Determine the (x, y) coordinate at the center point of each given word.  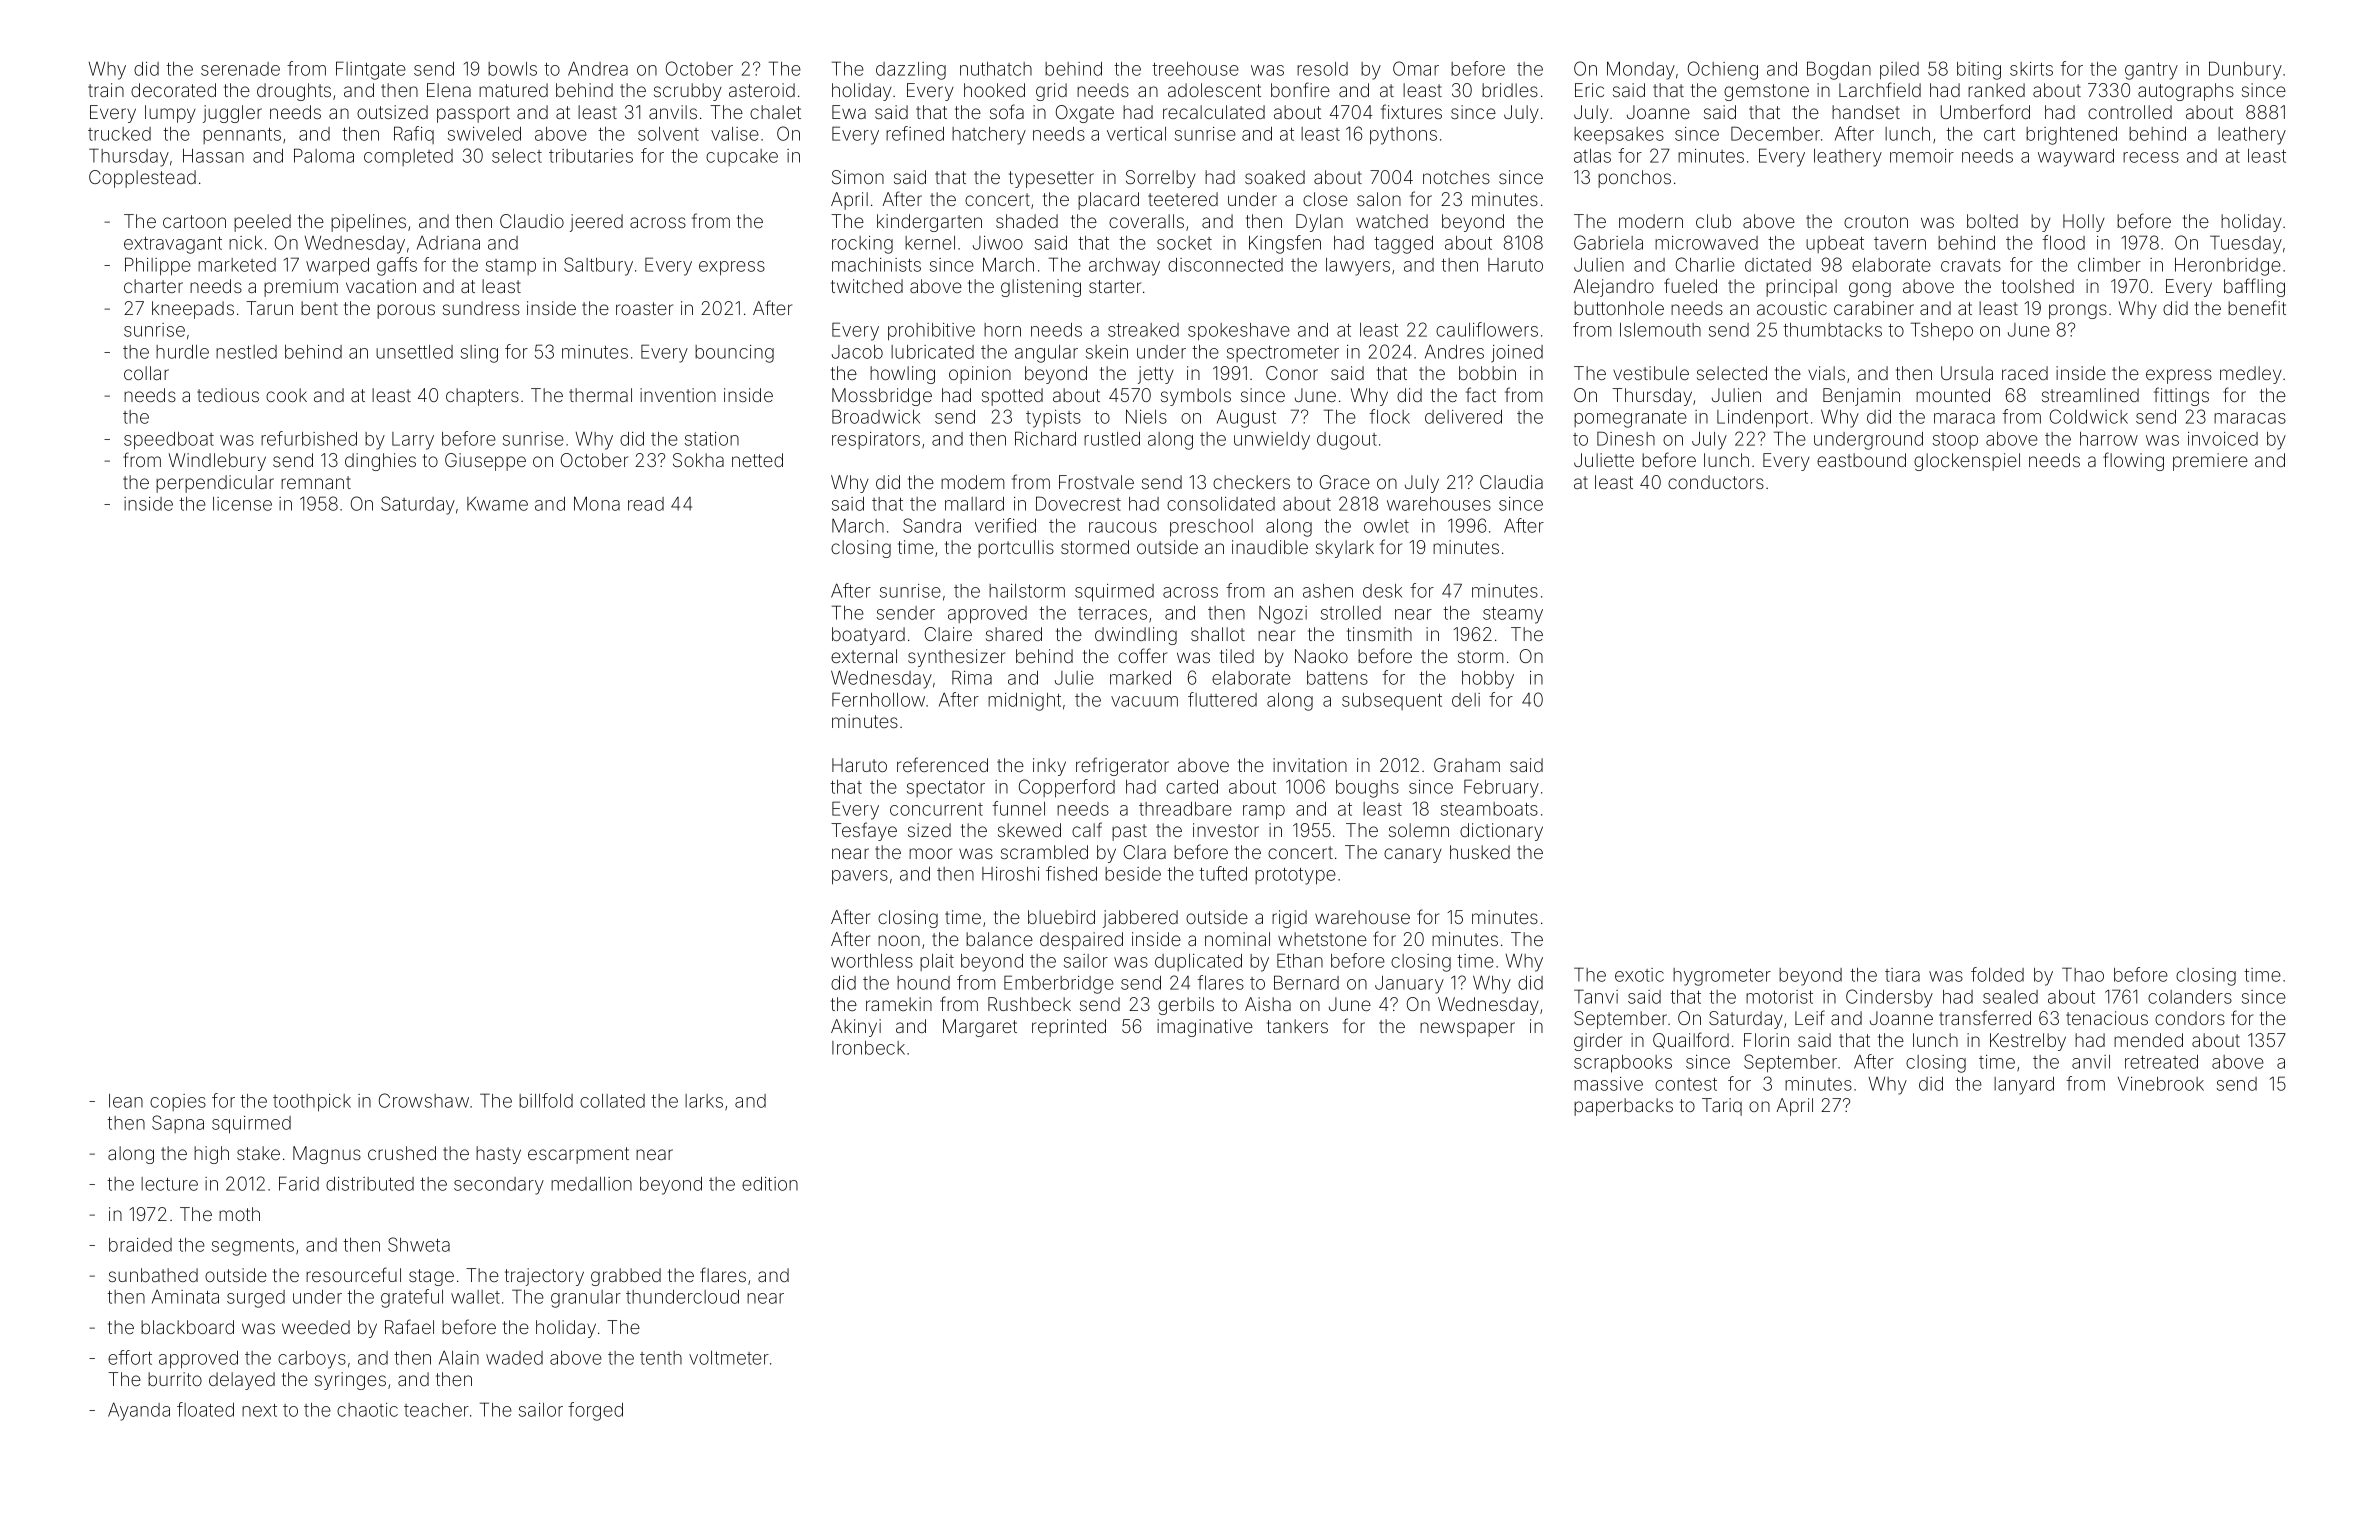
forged (595, 1411)
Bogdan (1839, 70)
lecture (169, 1184)
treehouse (1195, 69)
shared (1014, 634)
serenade (240, 69)
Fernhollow (878, 699)
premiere (2210, 462)
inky (1049, 767)
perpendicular (215, 484)
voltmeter (729, 1358)
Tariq (1722, 1107)
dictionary (1501, 832)
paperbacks (1623, 1107)
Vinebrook (2161, 1084)
